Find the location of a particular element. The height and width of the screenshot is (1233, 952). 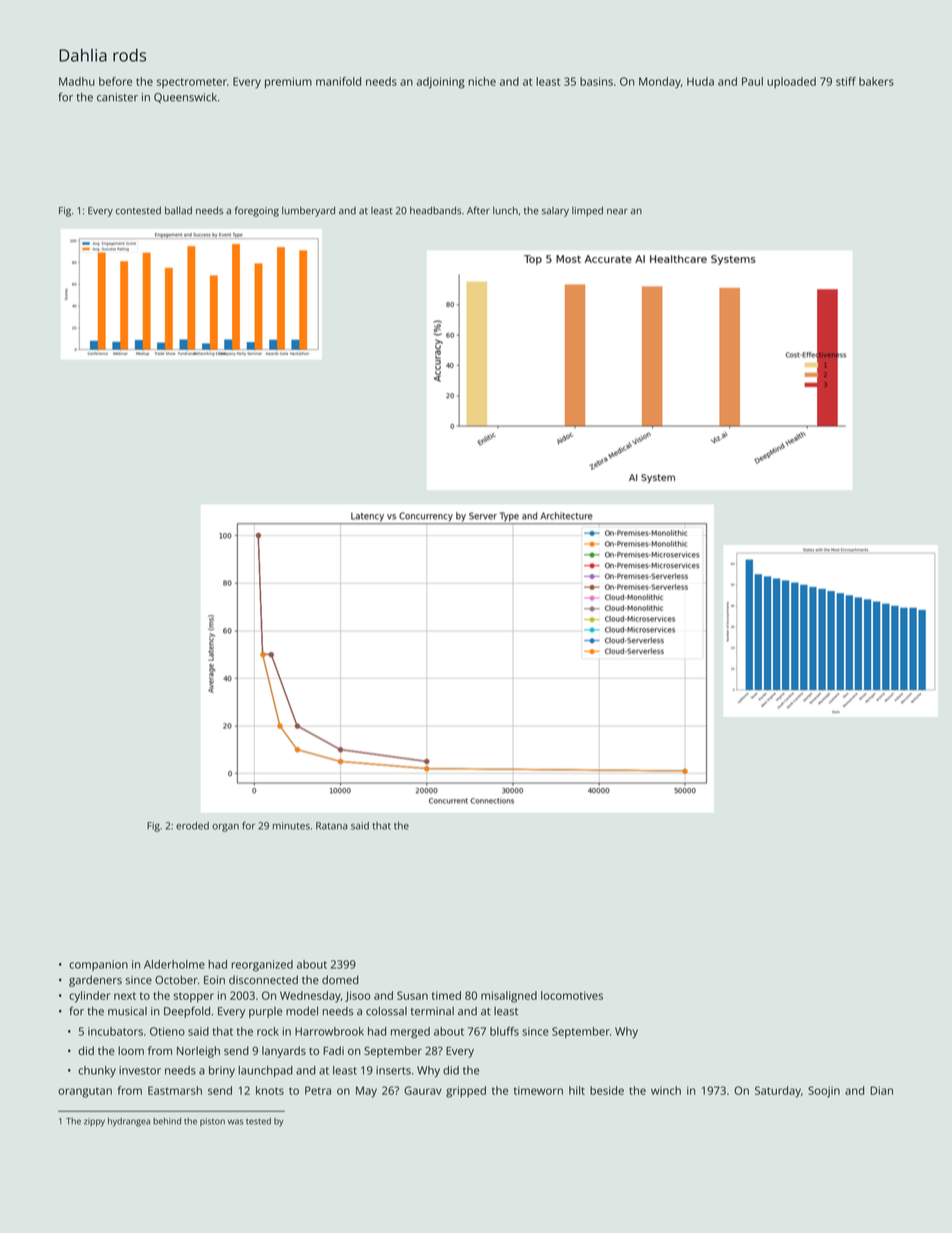

Ratana is located at coordinates (332, 826).
